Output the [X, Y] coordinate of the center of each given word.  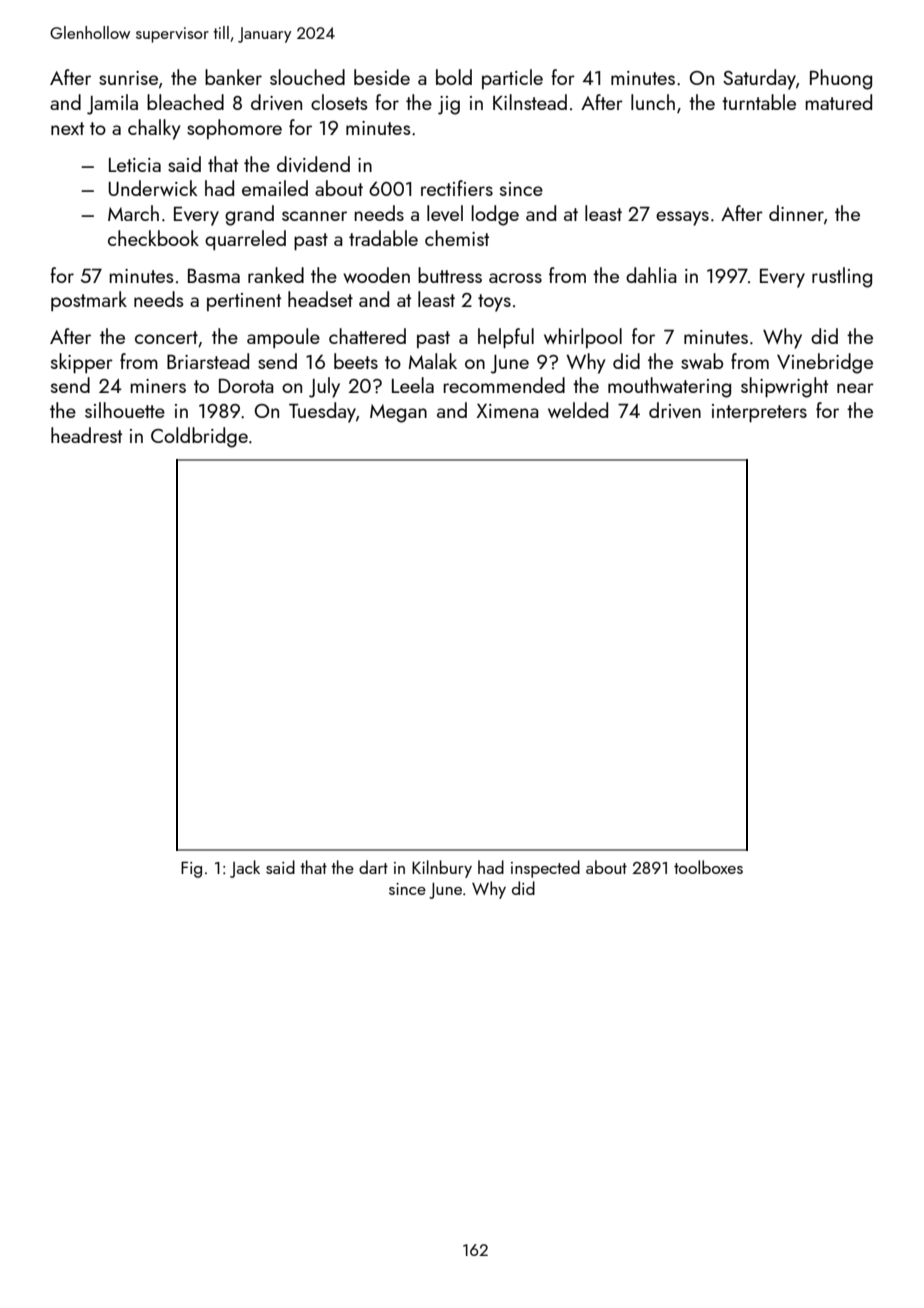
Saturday [759, 79]
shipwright [784, 387]
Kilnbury [442, 869]
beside [382, 77]
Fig [191, 869]
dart [373, 867]
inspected [545, 869]
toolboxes [708, 867]
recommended [504, 385]
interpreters [759, 413]
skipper [82, 363]
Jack [245, 869]
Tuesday [322, 412]
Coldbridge [199, 437]
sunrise [128, 78]
